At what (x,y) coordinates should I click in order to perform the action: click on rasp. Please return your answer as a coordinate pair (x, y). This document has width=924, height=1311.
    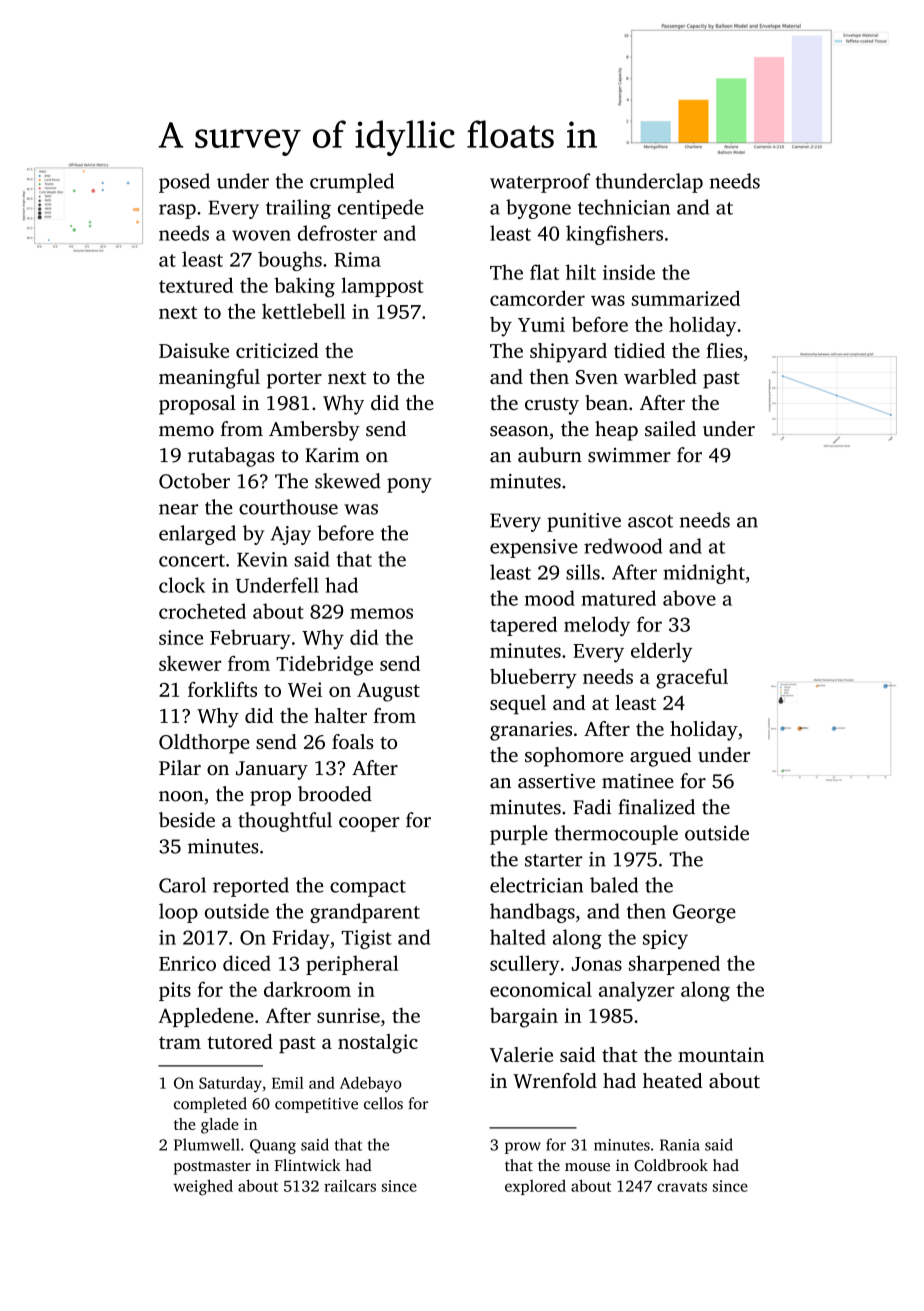
    Looking at the image, I should click on (177, 211).
